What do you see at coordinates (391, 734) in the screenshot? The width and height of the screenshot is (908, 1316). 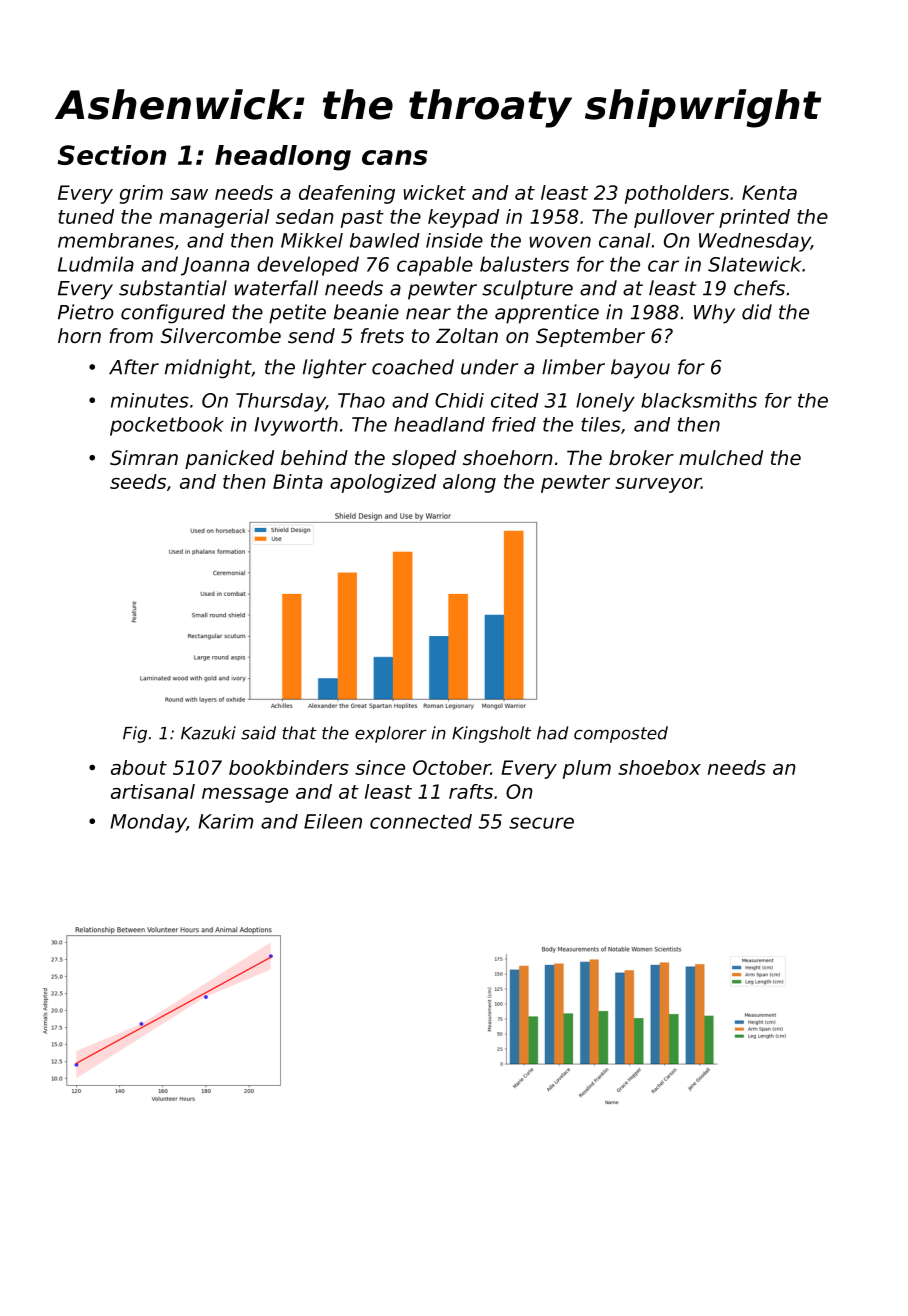 I see `explorer` at bounding box center [391, 734].
